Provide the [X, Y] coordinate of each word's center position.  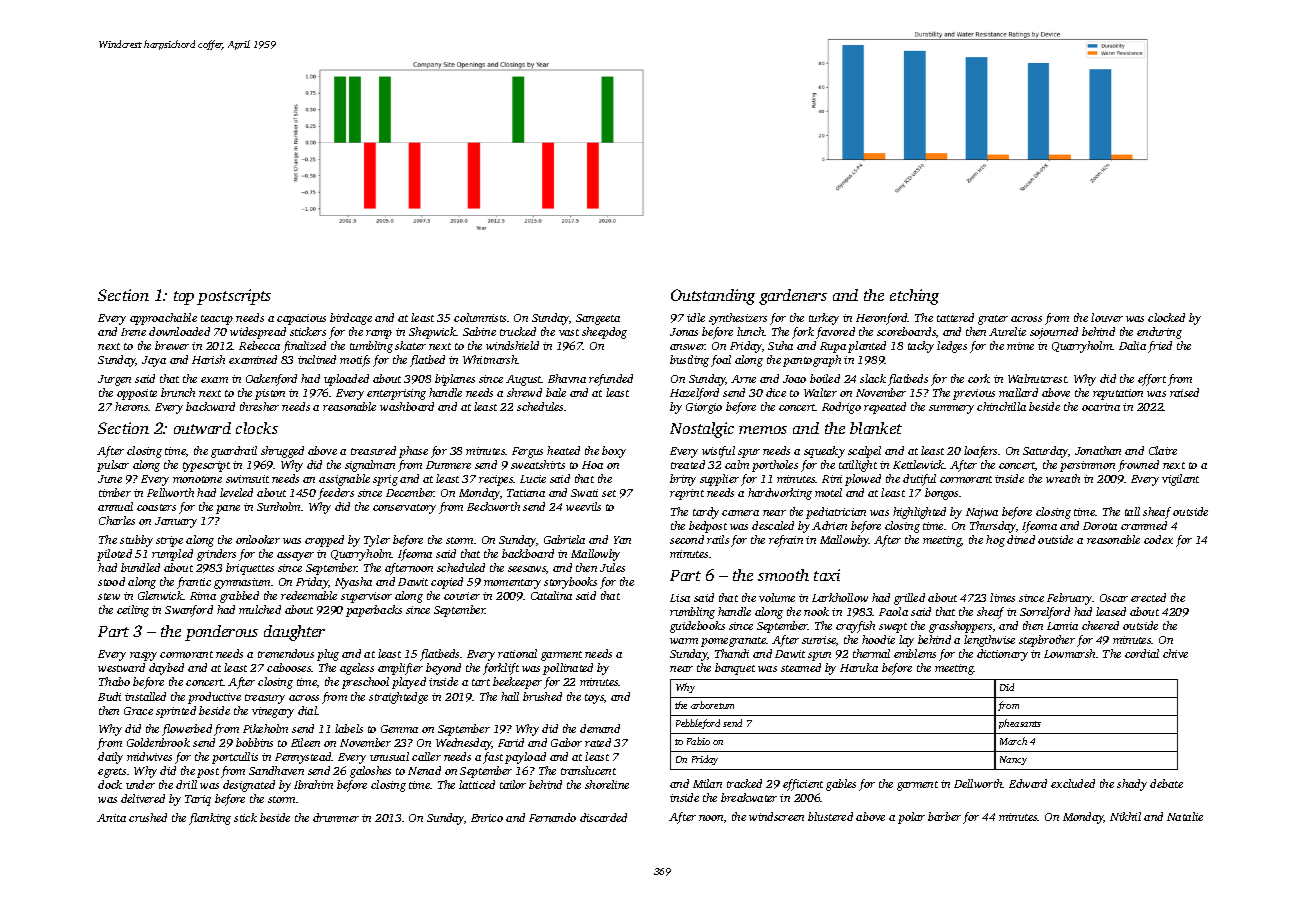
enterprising [396, 394]
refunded [611, 380]
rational [517, 653]
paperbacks [374, 611]
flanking [210, 819]
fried [1160, 347]
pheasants [1020, 724]
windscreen [776, 816]
